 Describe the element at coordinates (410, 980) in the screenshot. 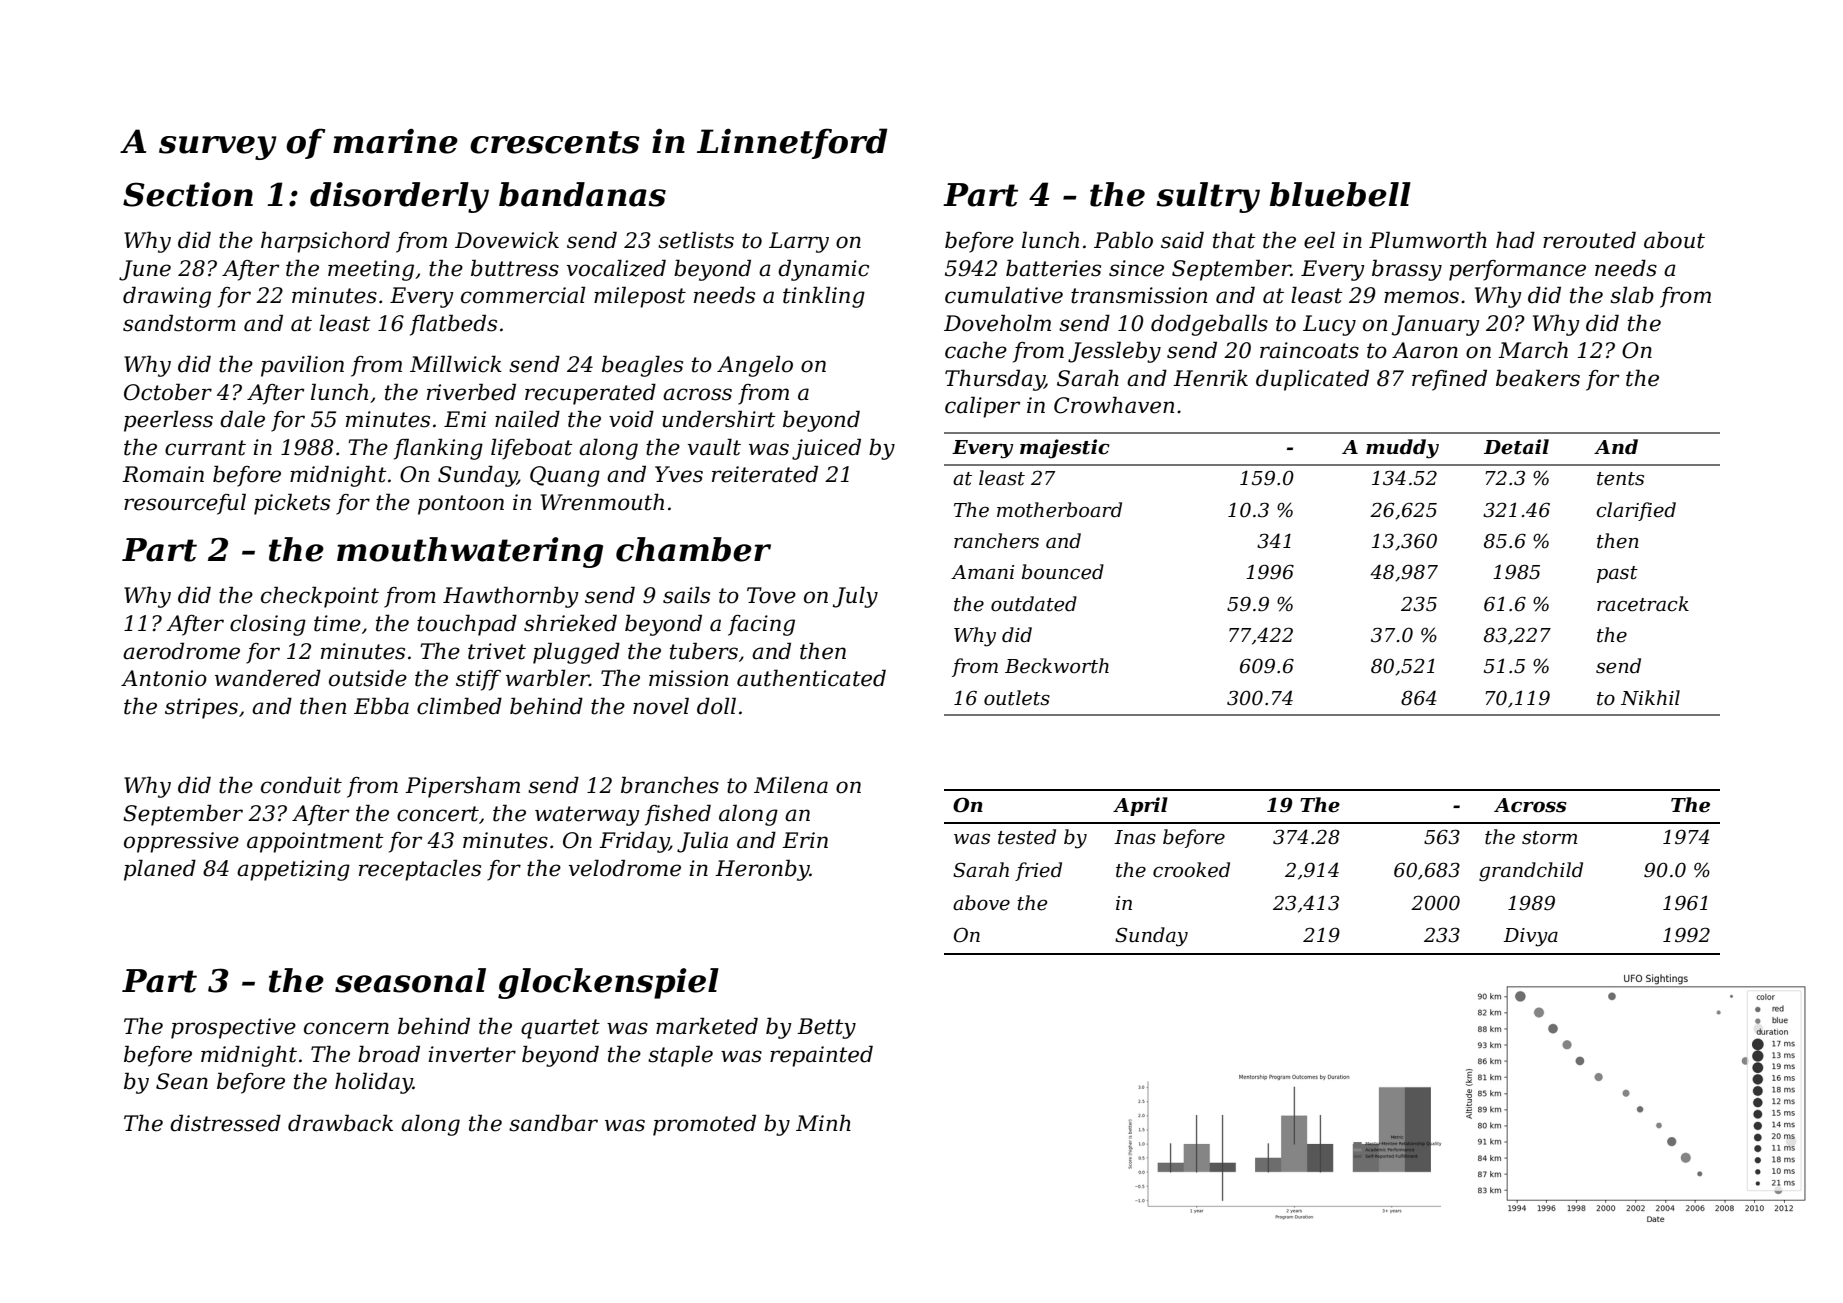

I see `seasonal` at that location.
